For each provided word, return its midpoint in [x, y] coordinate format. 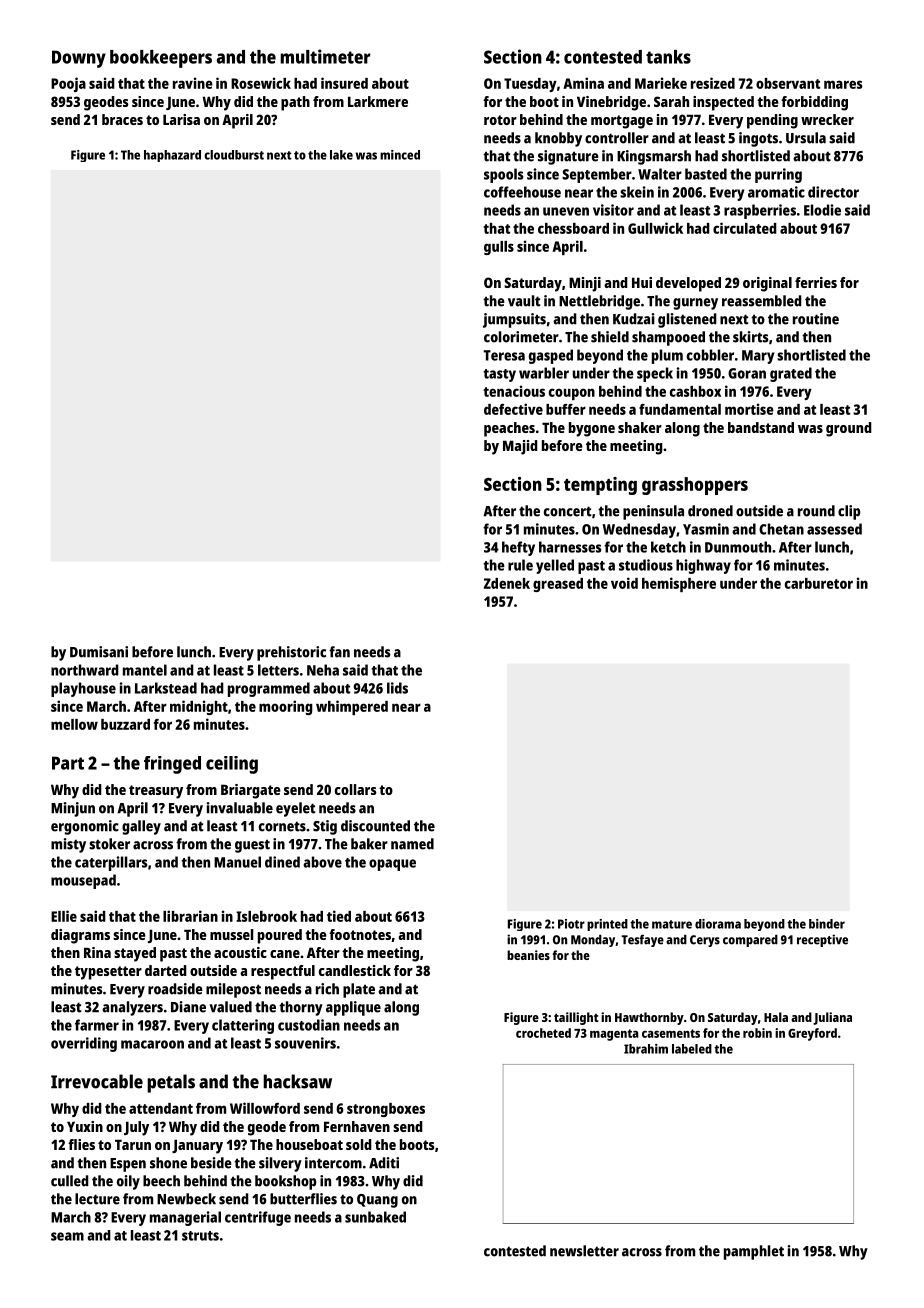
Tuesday [530, 85]
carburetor [819, 583]
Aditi [384, 1163]
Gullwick [655, 228]
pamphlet [754, 1252]
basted [706, 174]
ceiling [232, 765]
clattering [243, 1026]
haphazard [172, 156]
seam [67, 1236]
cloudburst [234, 155]
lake [341, 155]
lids [397, 688]
